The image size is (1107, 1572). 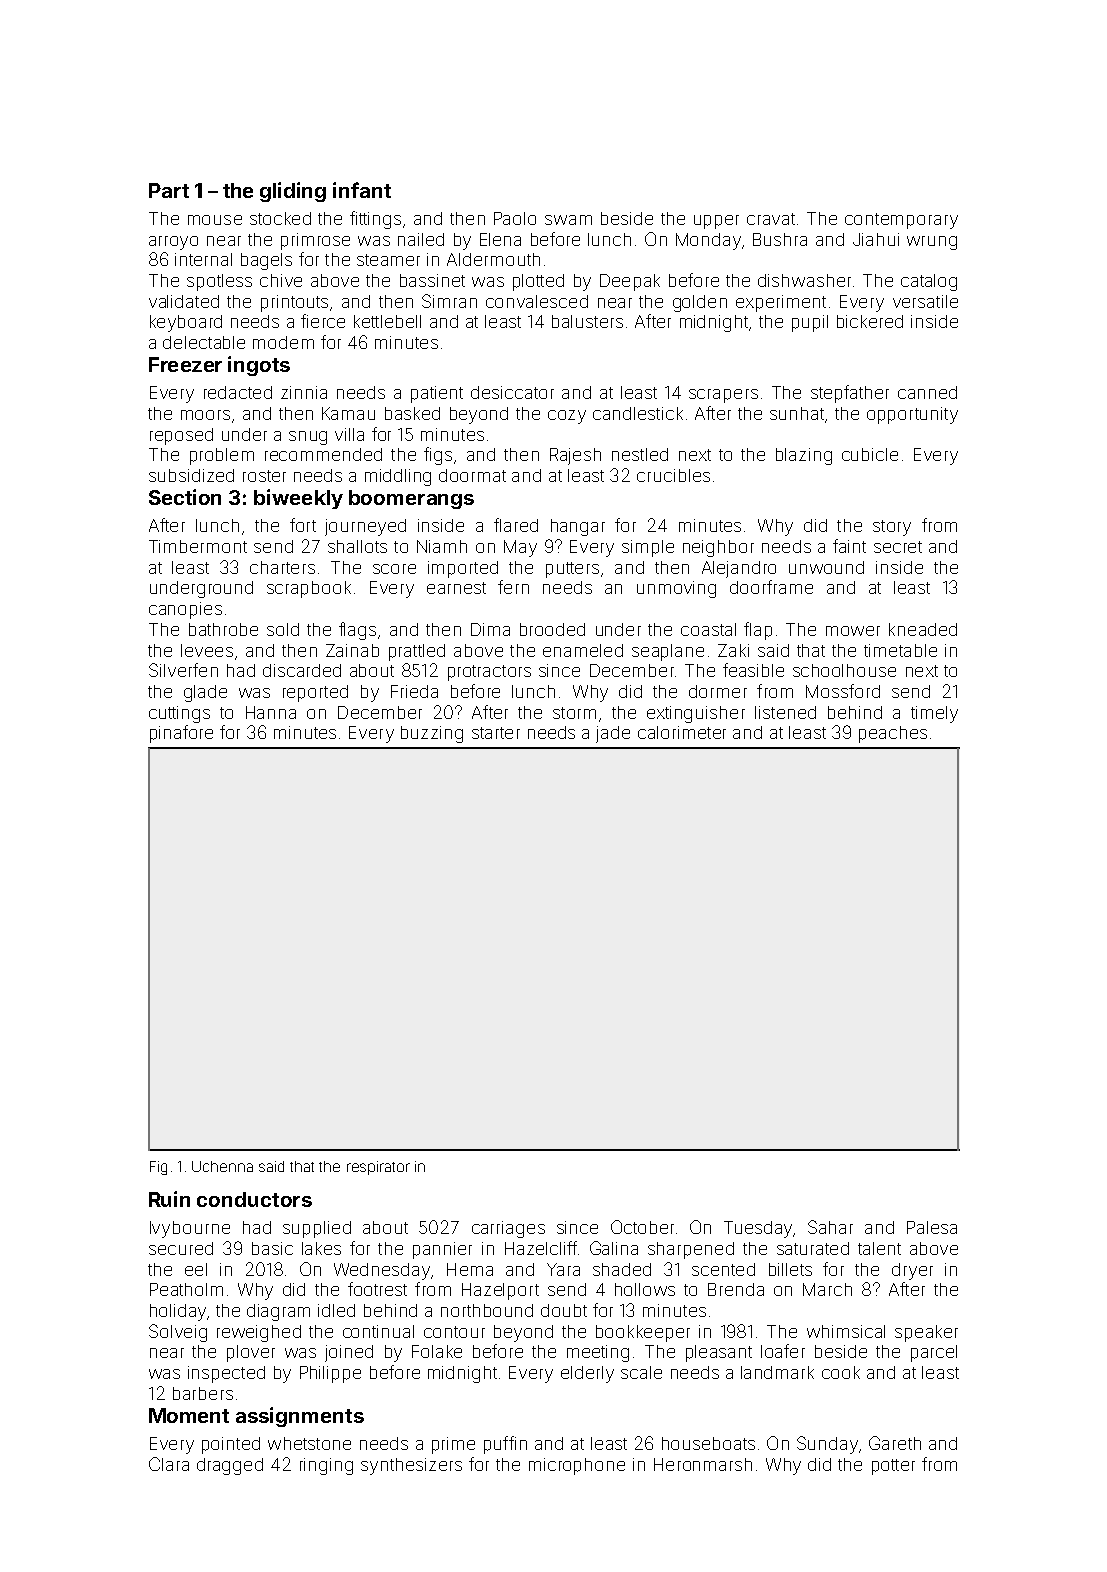 I want to click on Peatholm, so click(x=186, y=1289).
